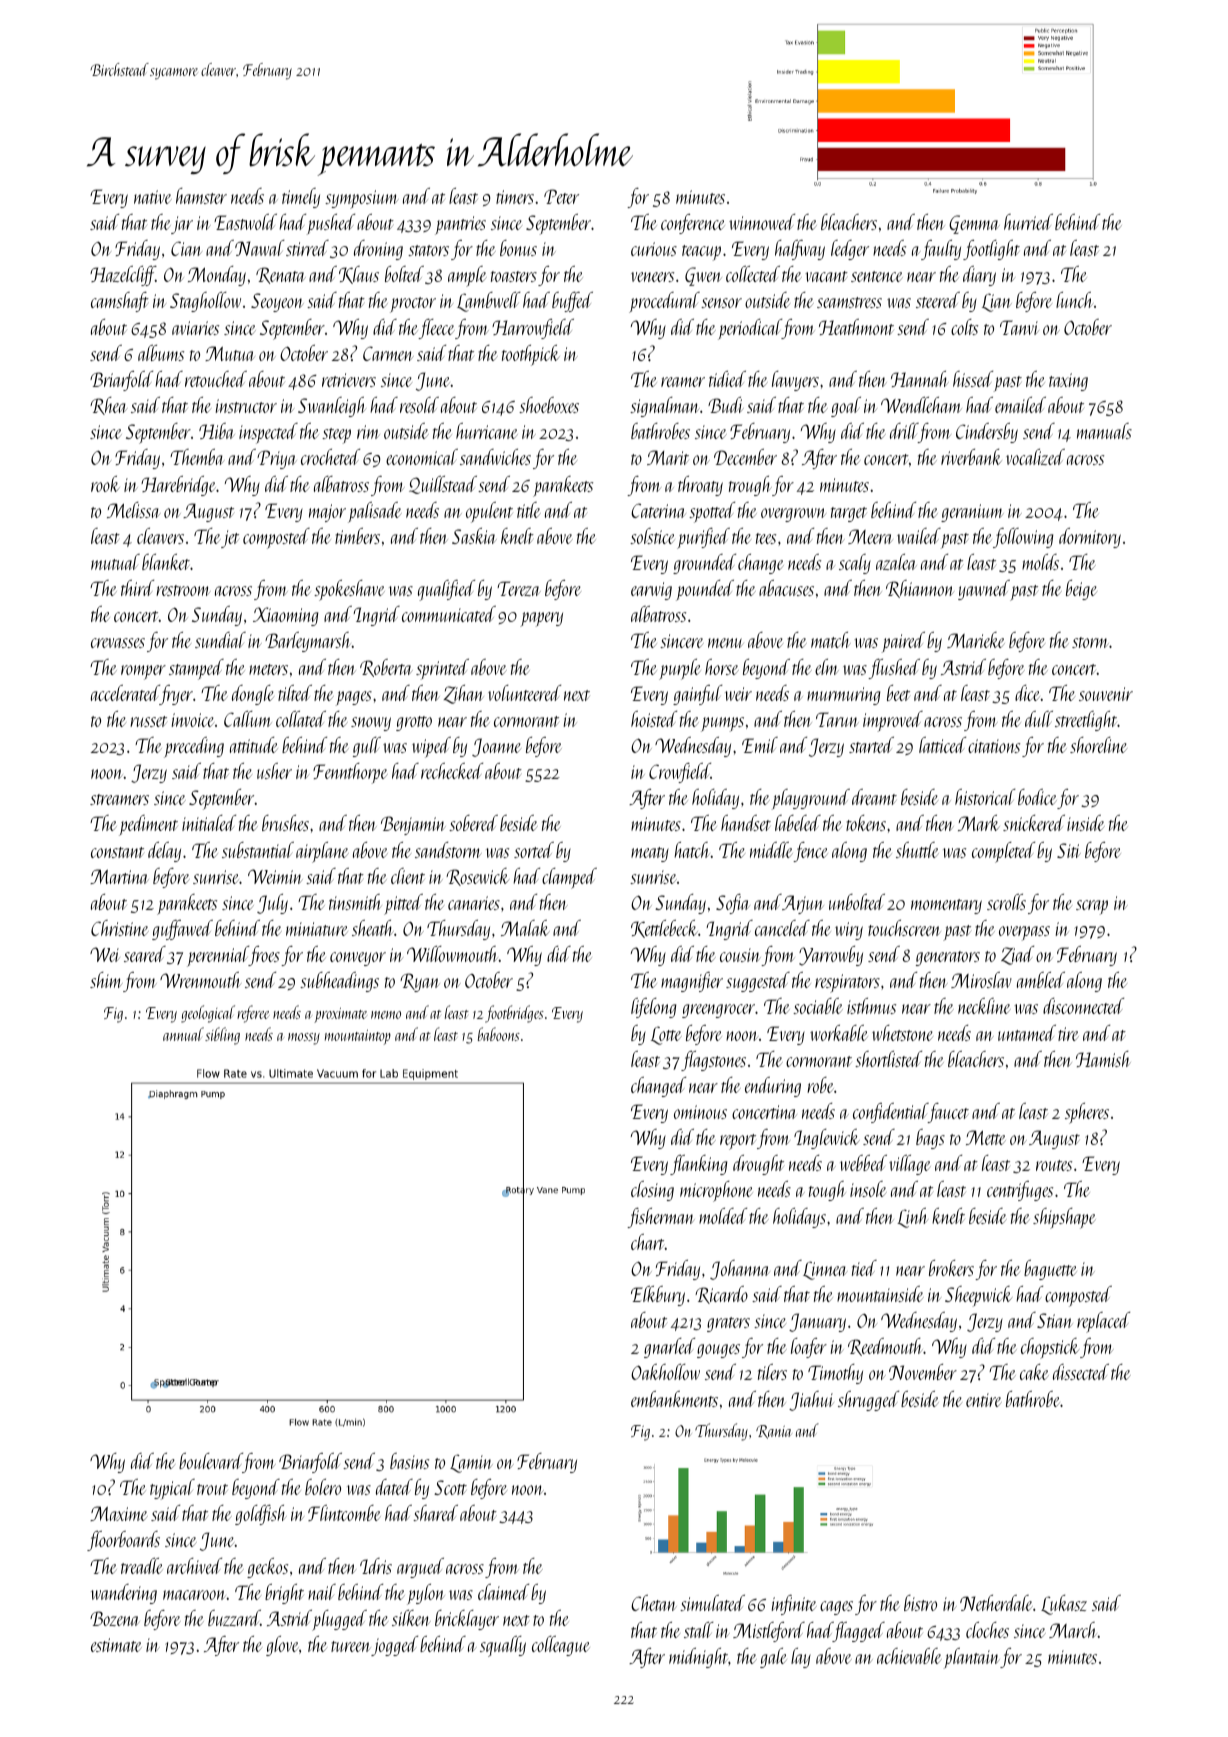  What do you see at coordinates (117, 852) in the document?
I see `constant` at bounding box center [117, 852].
